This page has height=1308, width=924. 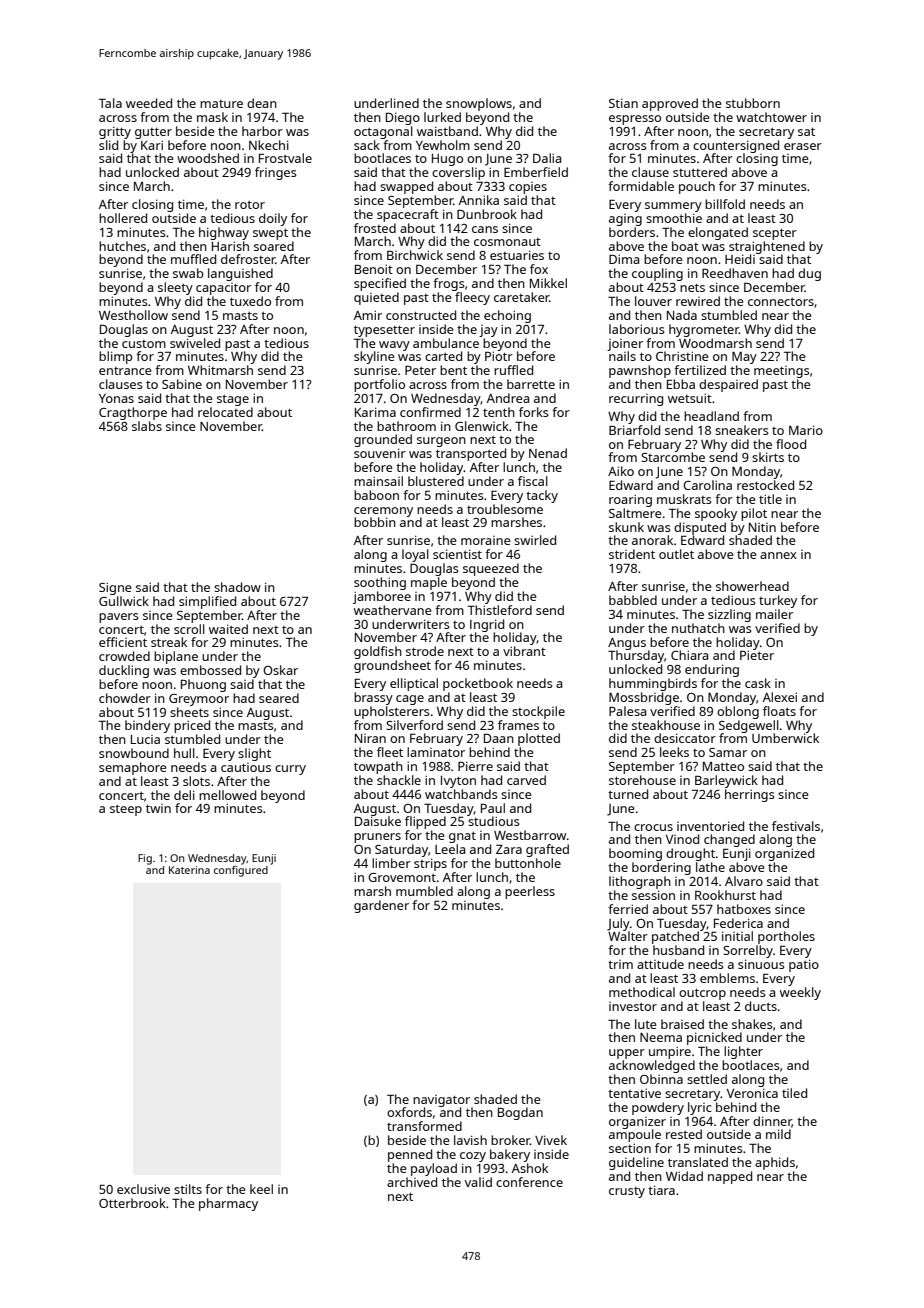 What do you see at coordinates (449, 284) in the page?
I see `frogs` at bounding box center [449, 284].
